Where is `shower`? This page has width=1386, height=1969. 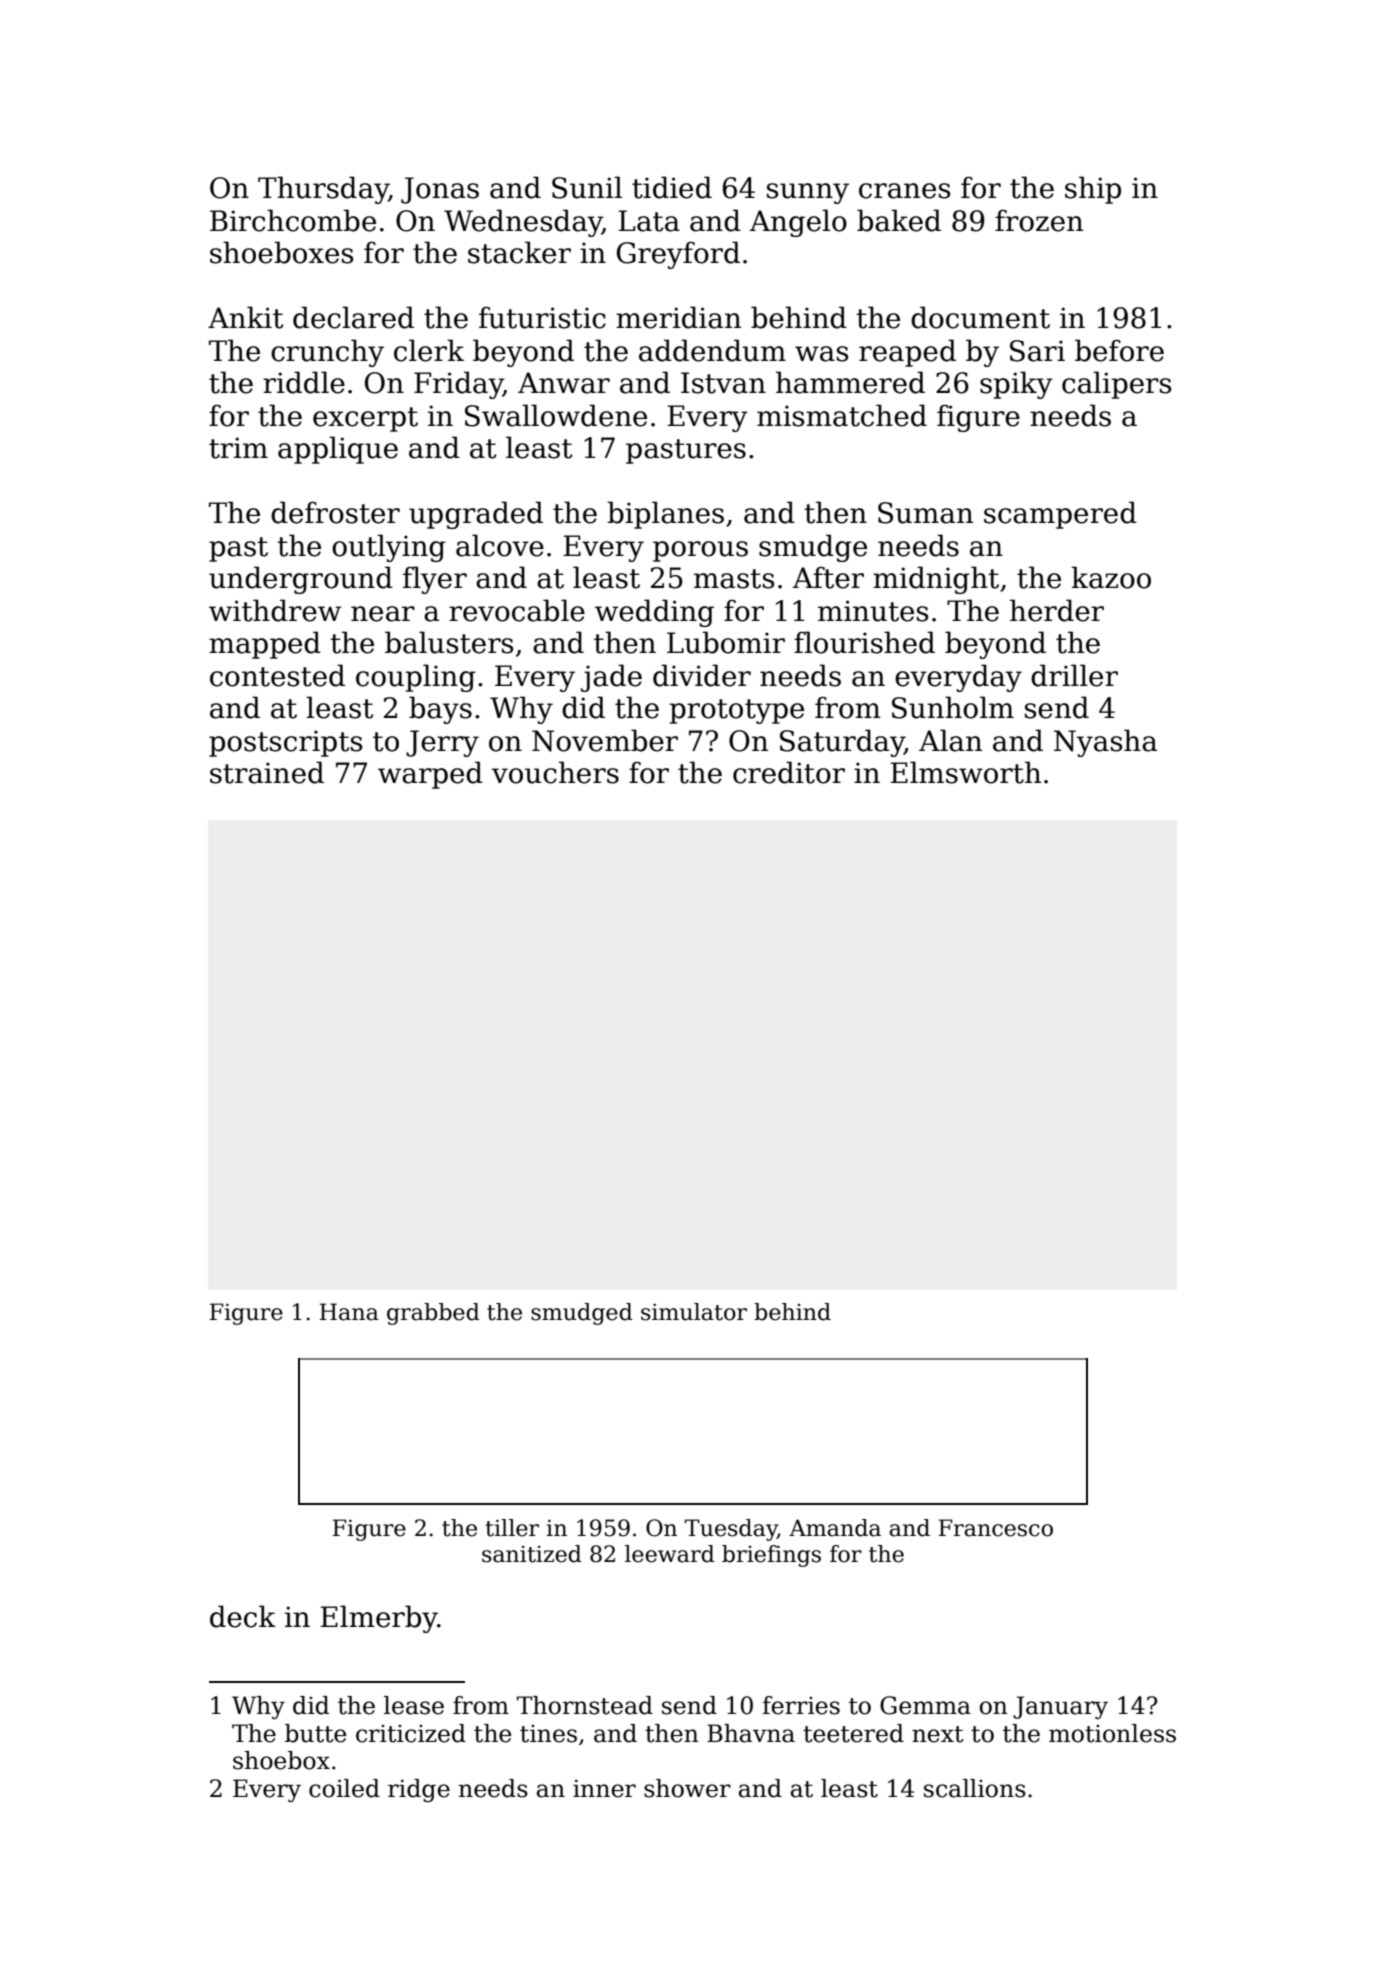 shower is located at coordinates (687, 1788).
